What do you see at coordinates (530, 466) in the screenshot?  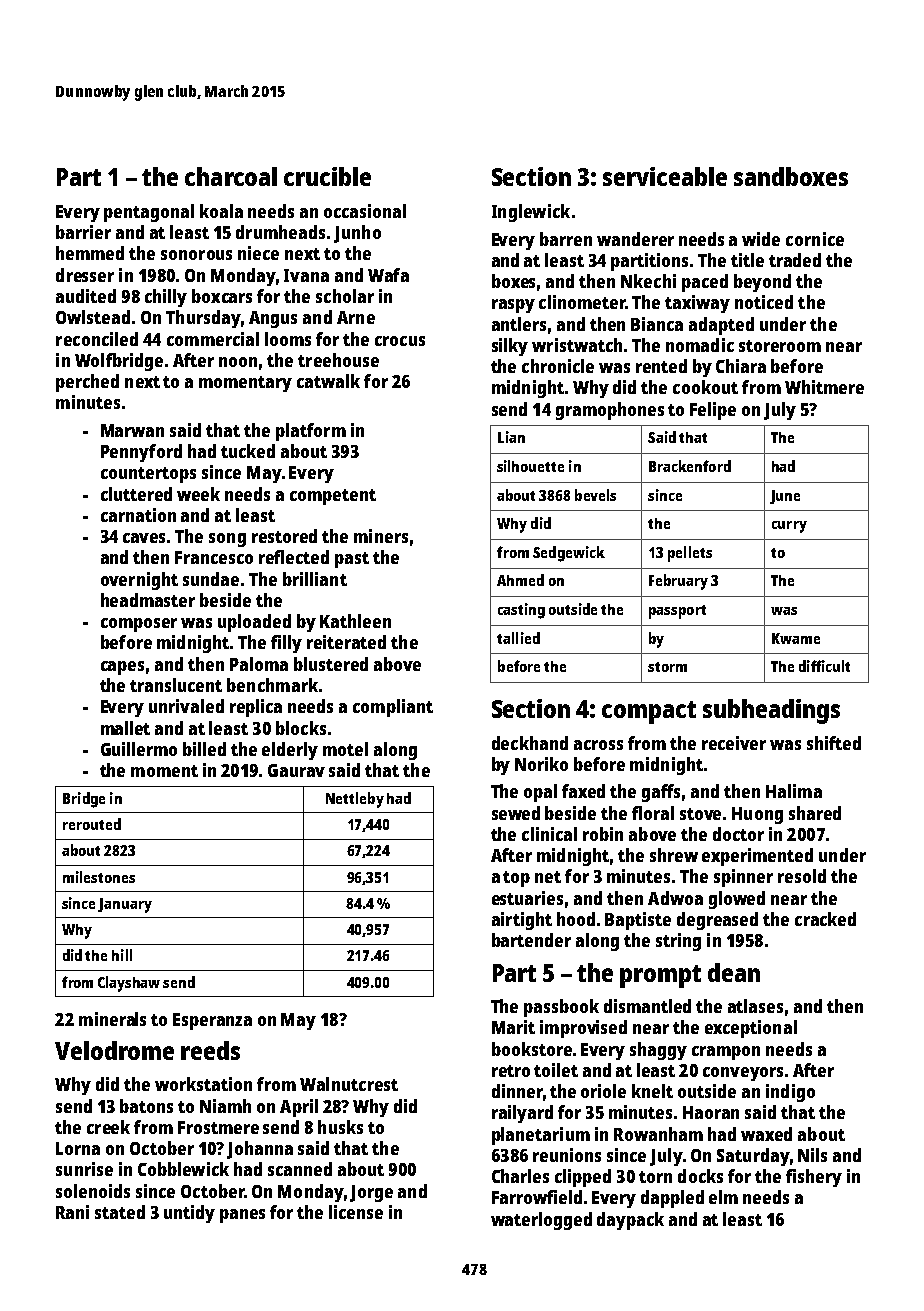 I see `silhouette` at bounding box center [530, 466].
